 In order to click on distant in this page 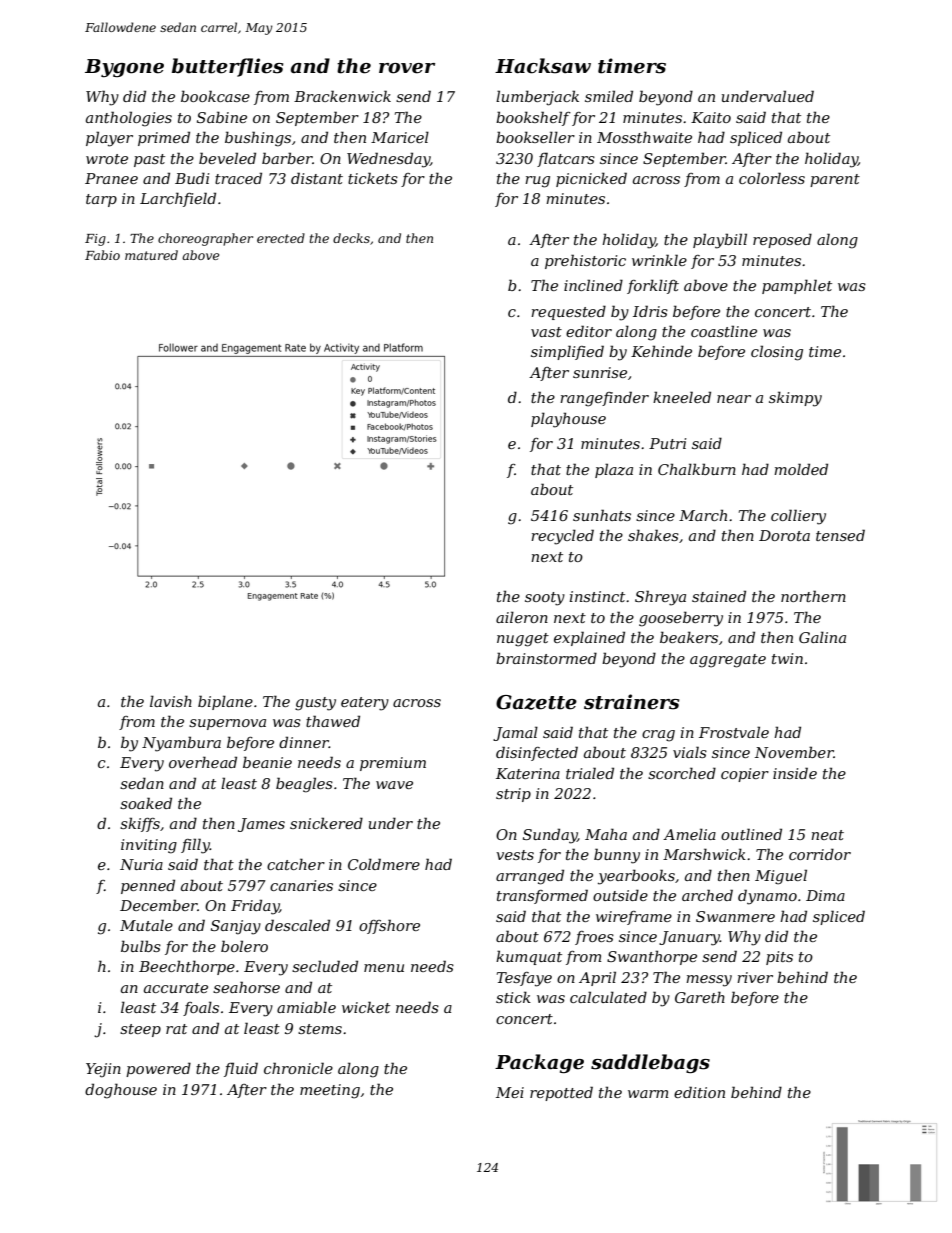, I will do `click(317, 178)`.
